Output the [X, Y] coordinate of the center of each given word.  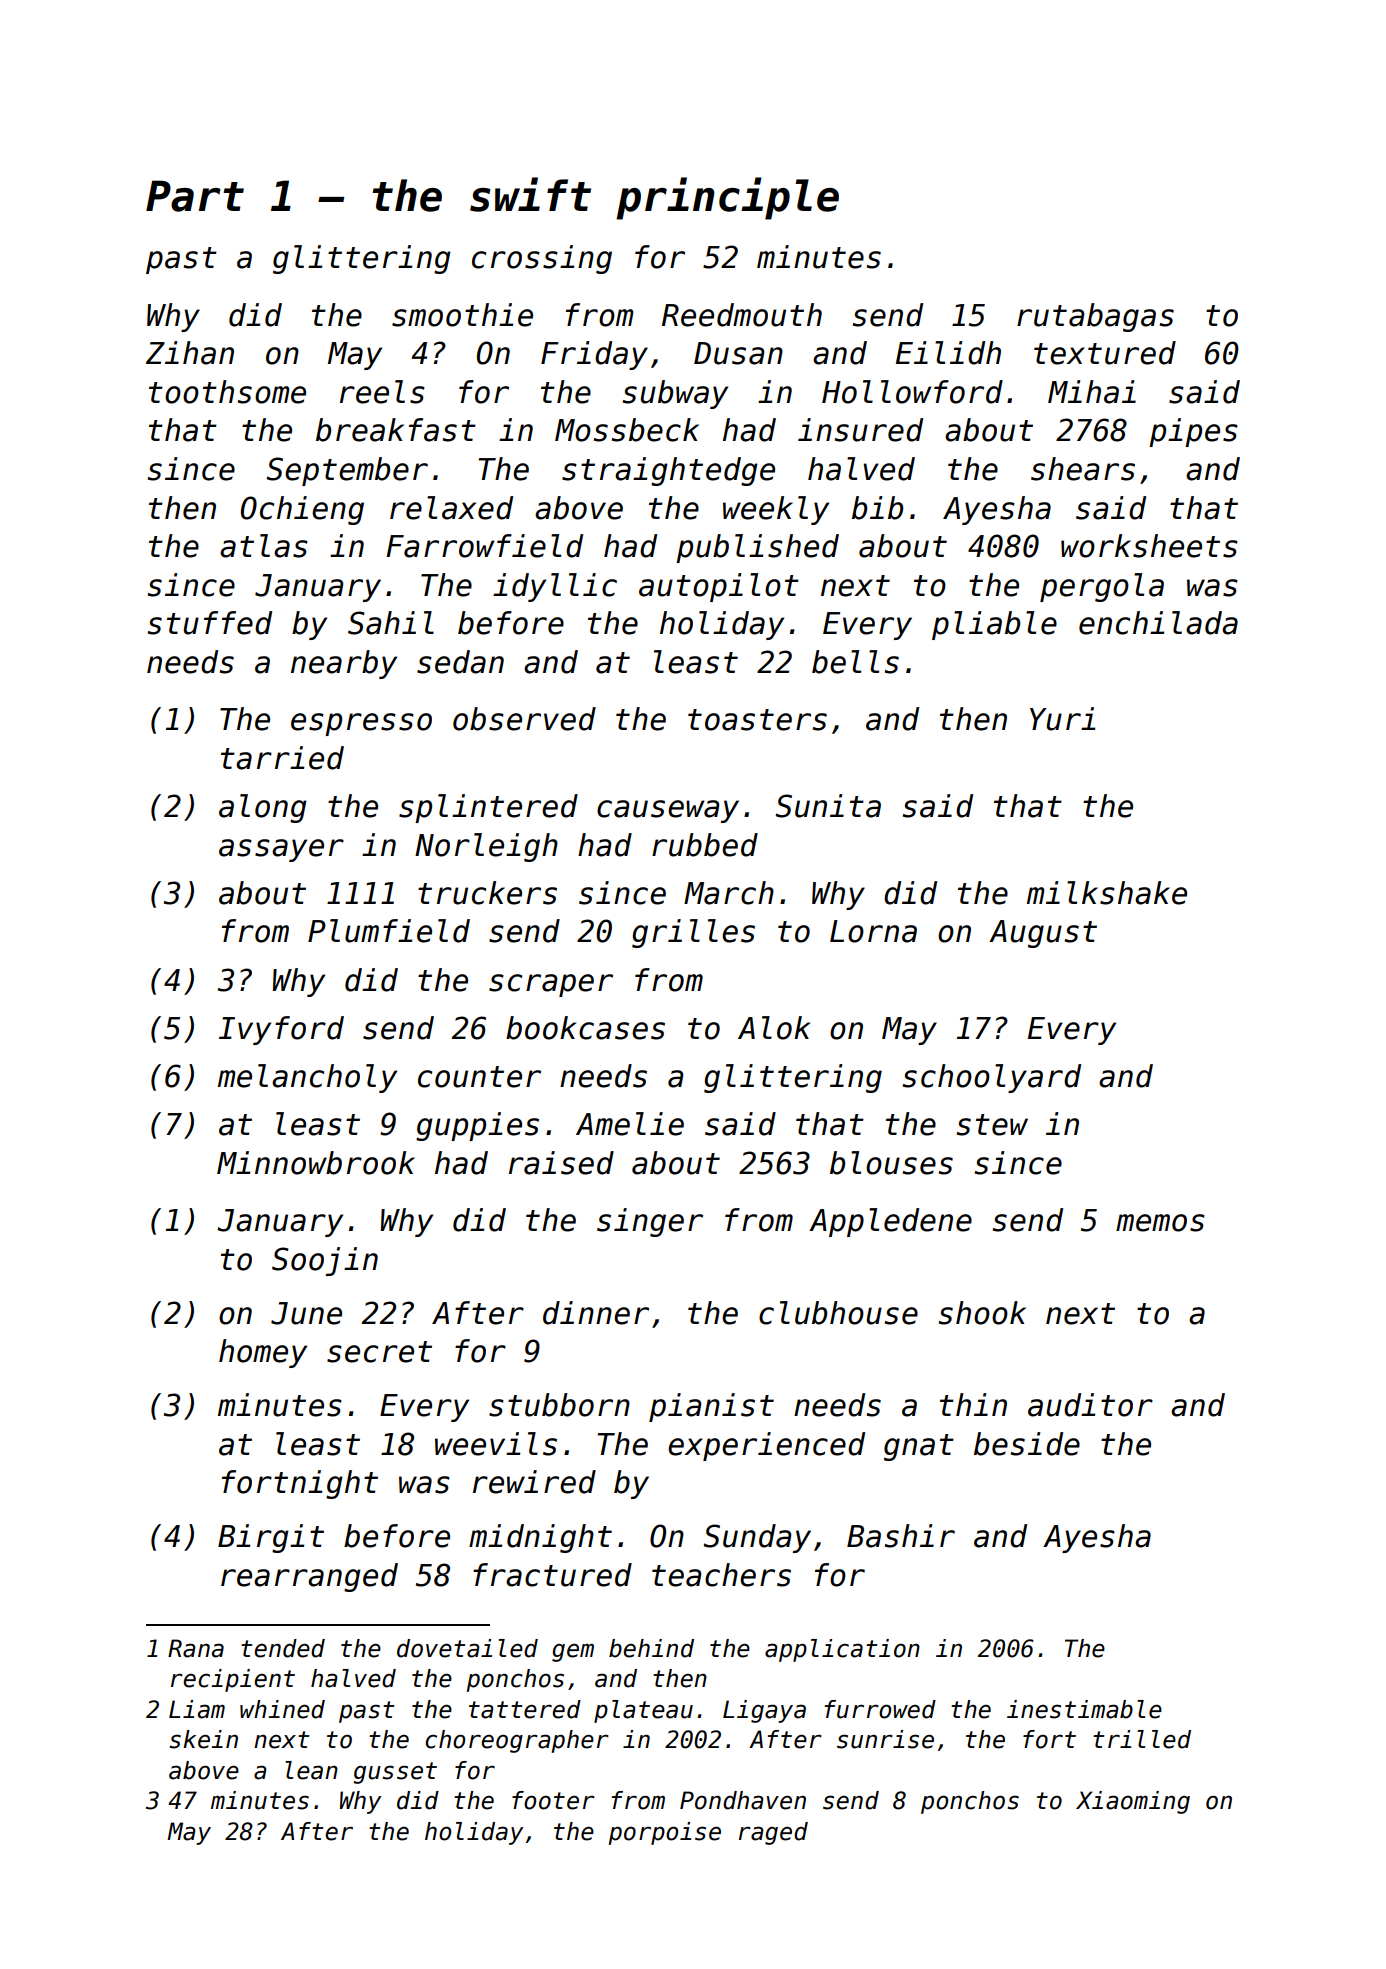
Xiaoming [1133, 1802]
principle [727, 198]
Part [195, 196]
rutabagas [1095, 317]
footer [553, 1800]
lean [311, 1770]
